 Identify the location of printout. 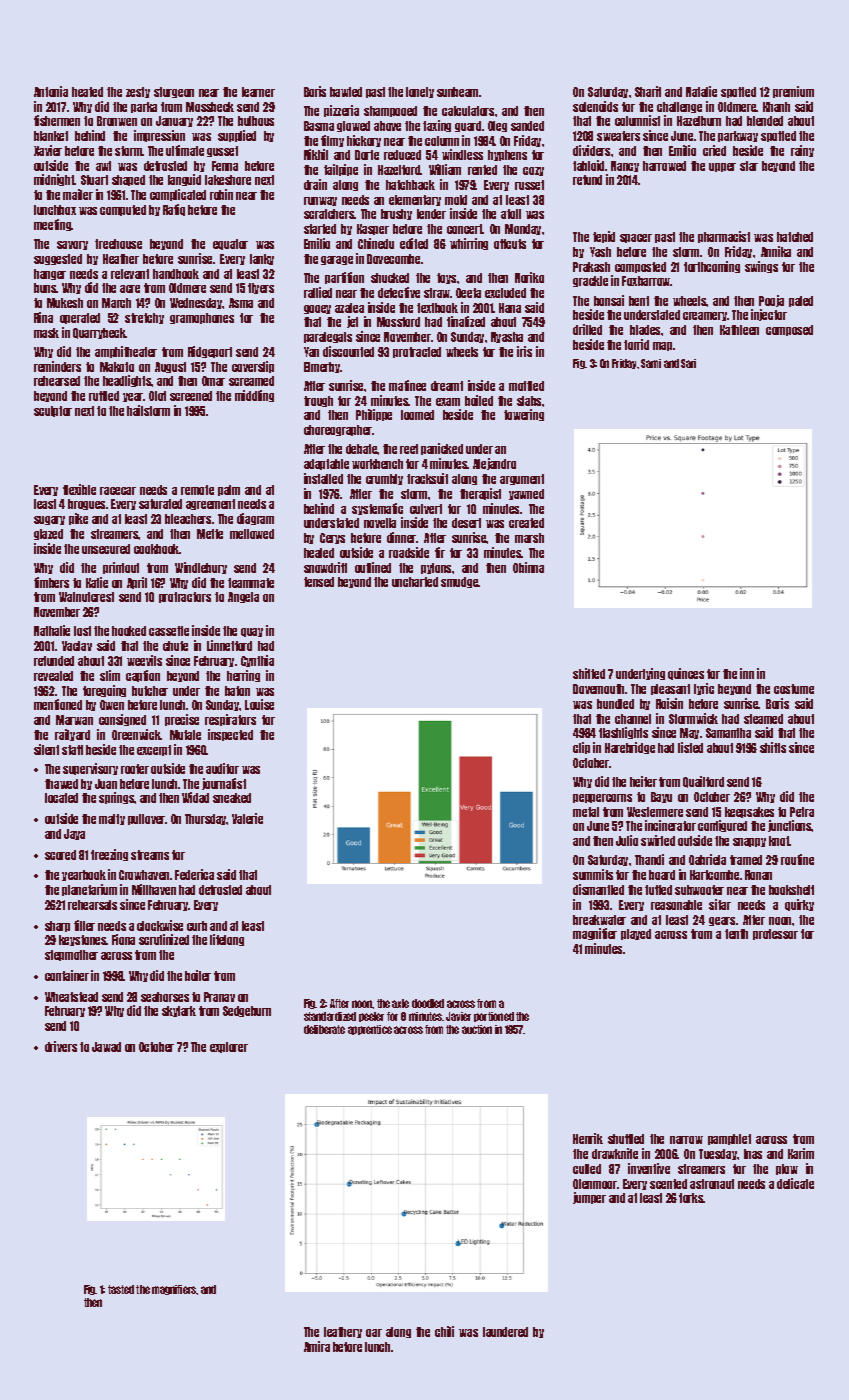
(121, 568).
